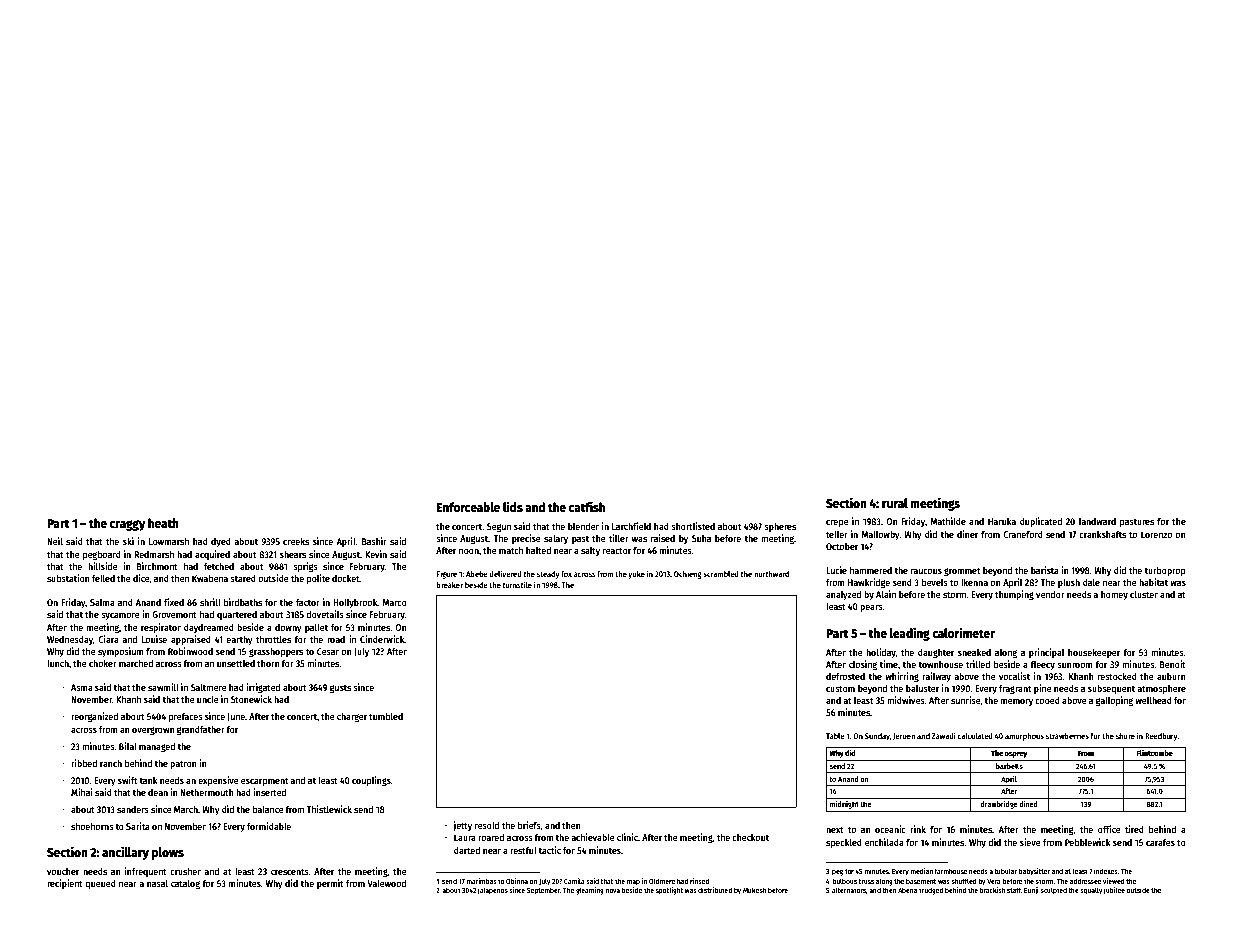  Describe the element at coordinates (125, 853) in the screenshot. I see `ancillary` at that location.
